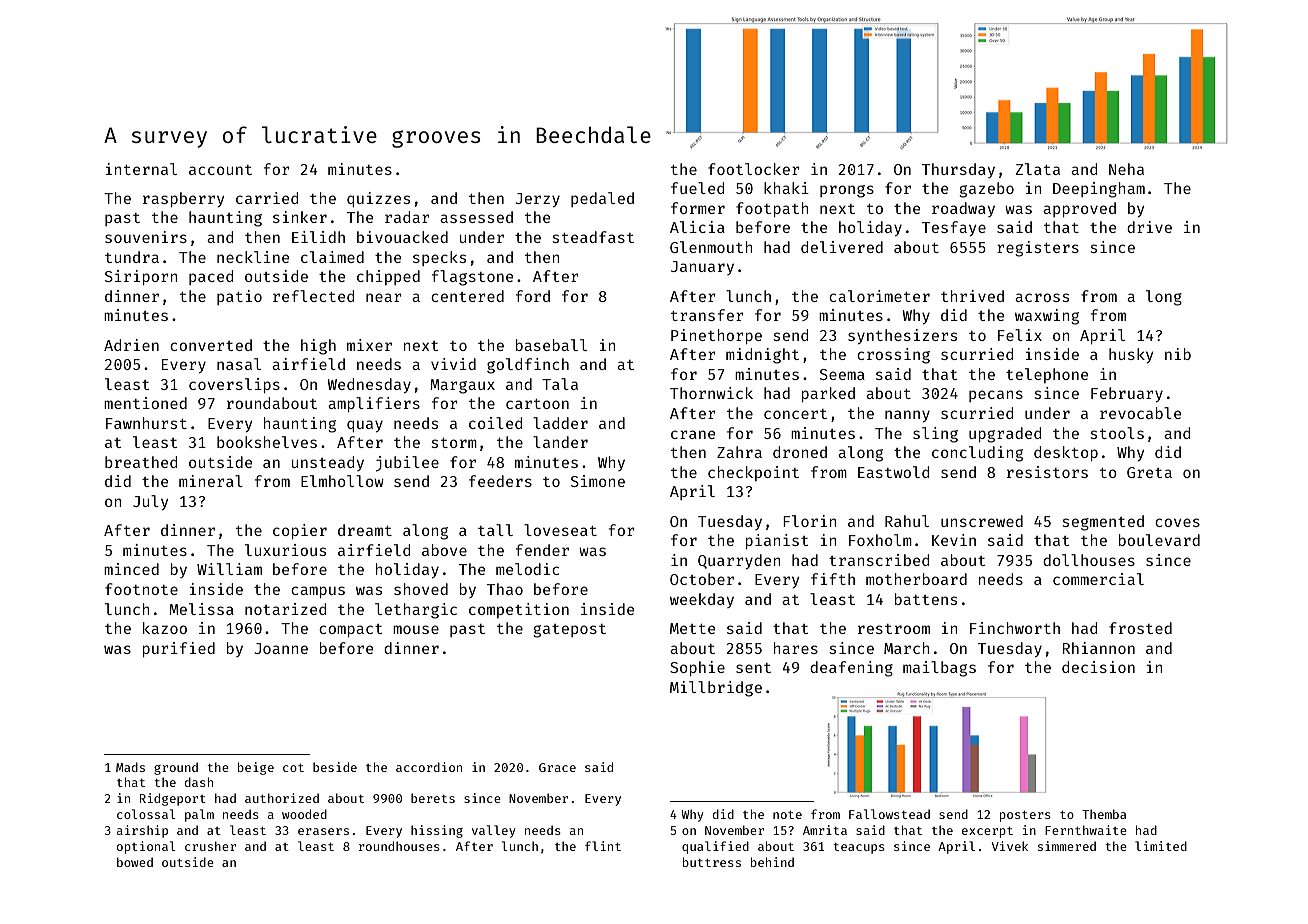  I want to click on unscrewed, so click(982, 521).
